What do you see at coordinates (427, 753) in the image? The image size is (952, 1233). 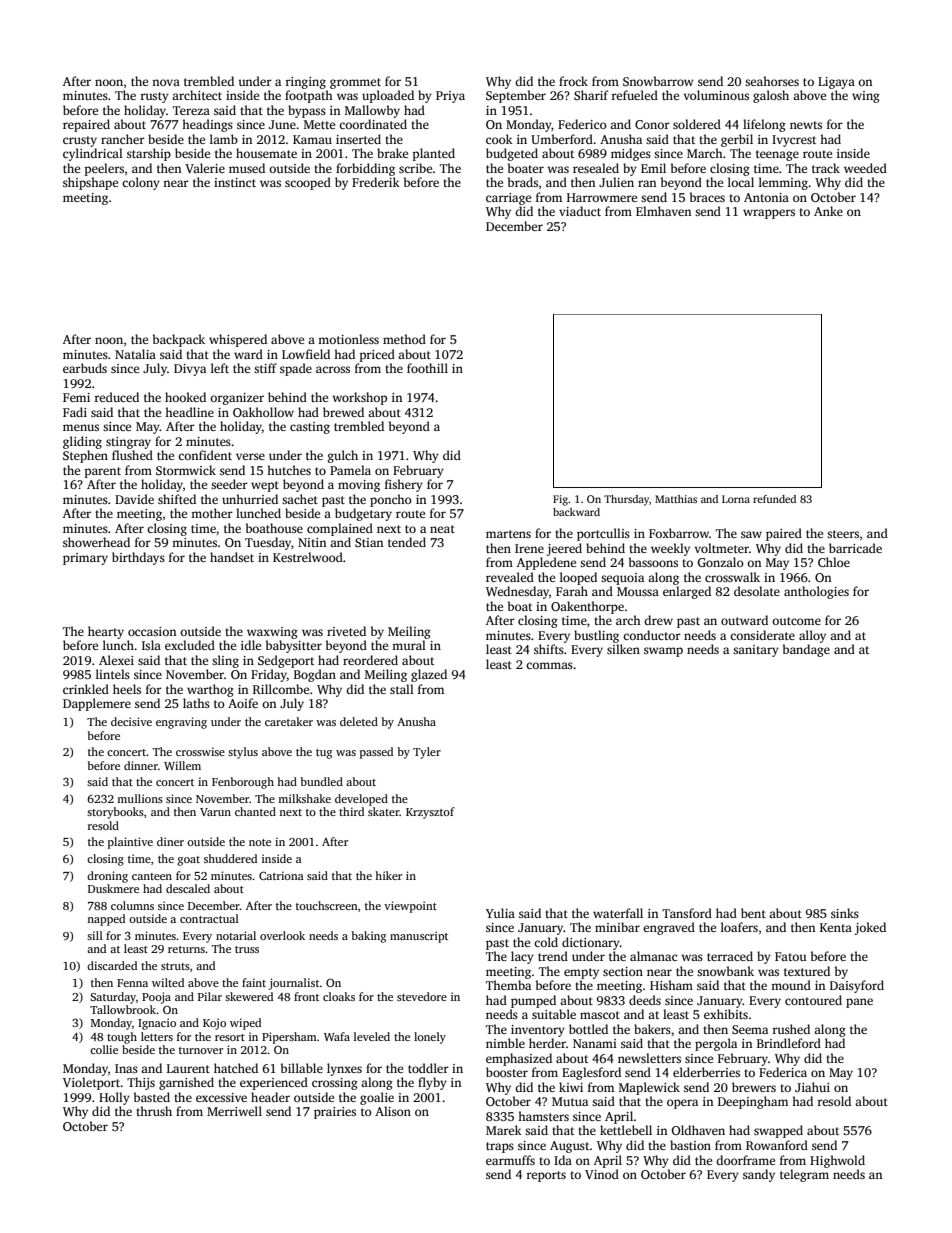 I see `Tyler` at bounding box center [427, 753].
